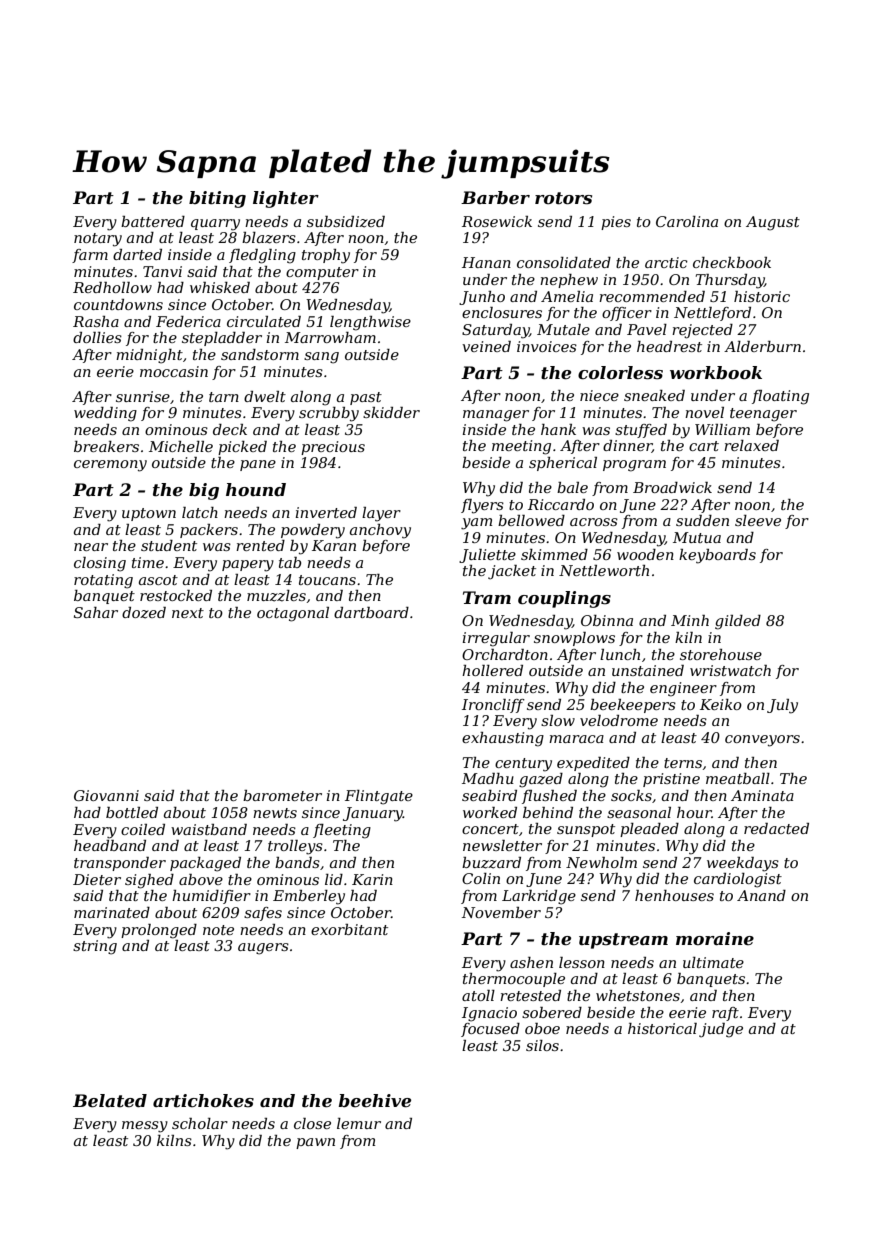 The width and height of the document is (884, 1254). I want to click on Anand, so click(761, 895).
